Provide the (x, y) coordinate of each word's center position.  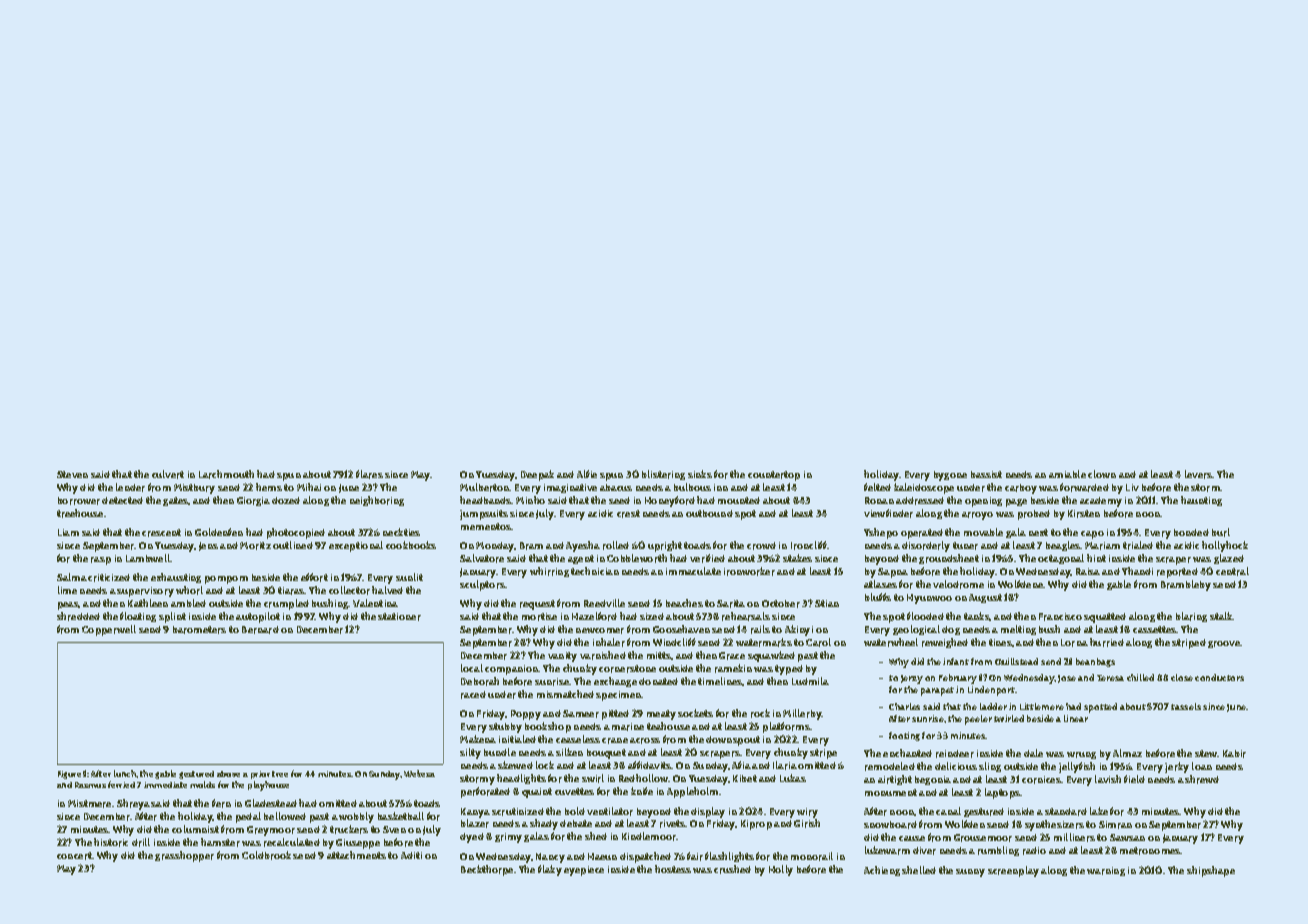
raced (473, 695)
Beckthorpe (487, 870)
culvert (168, 474)
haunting (1201, 501)
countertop (774, 476)
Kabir (1234, 754)
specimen (619, 696)
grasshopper (184, 856)
